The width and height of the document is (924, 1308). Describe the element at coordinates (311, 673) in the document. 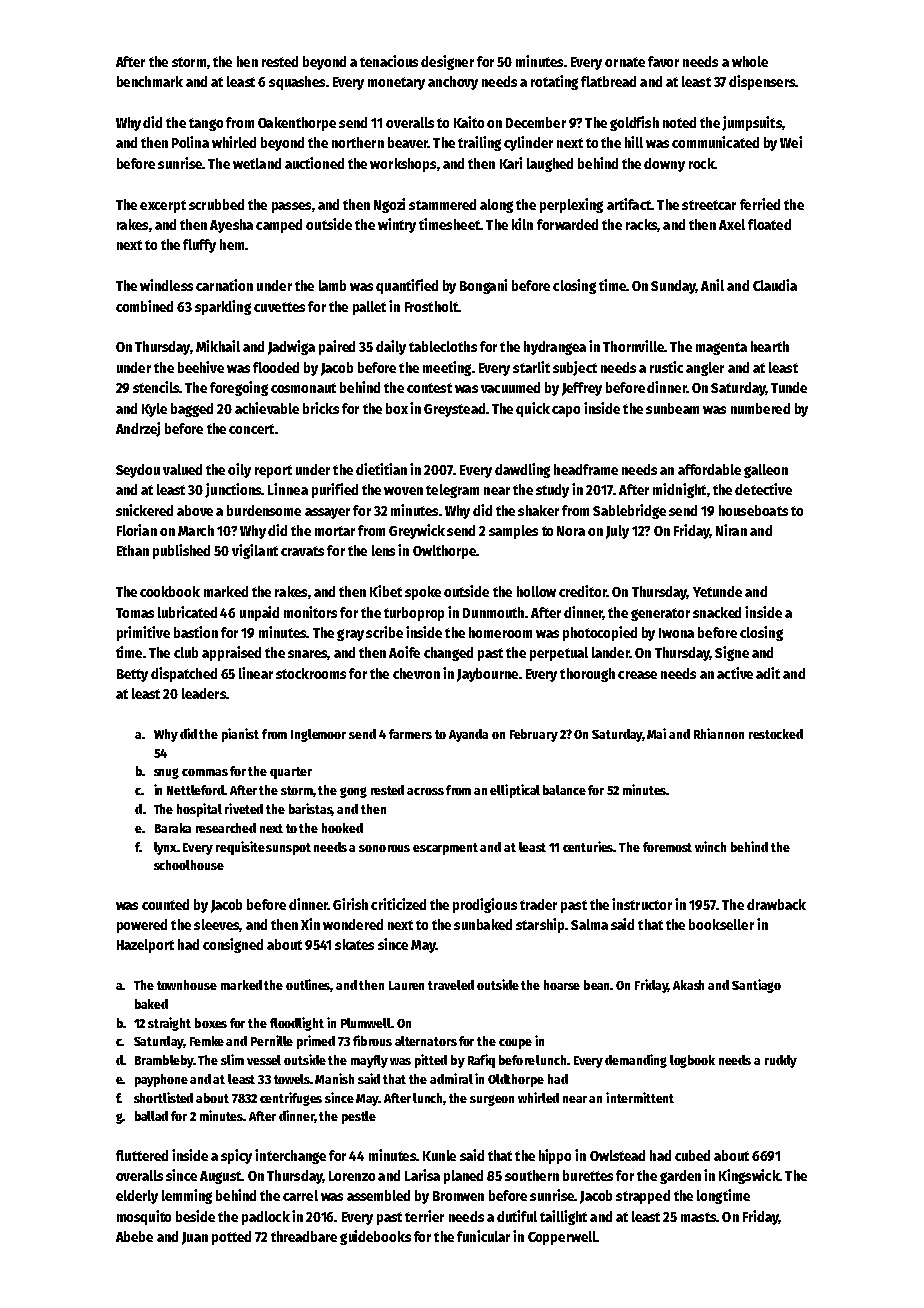

I see `stockrooms` at that location.
